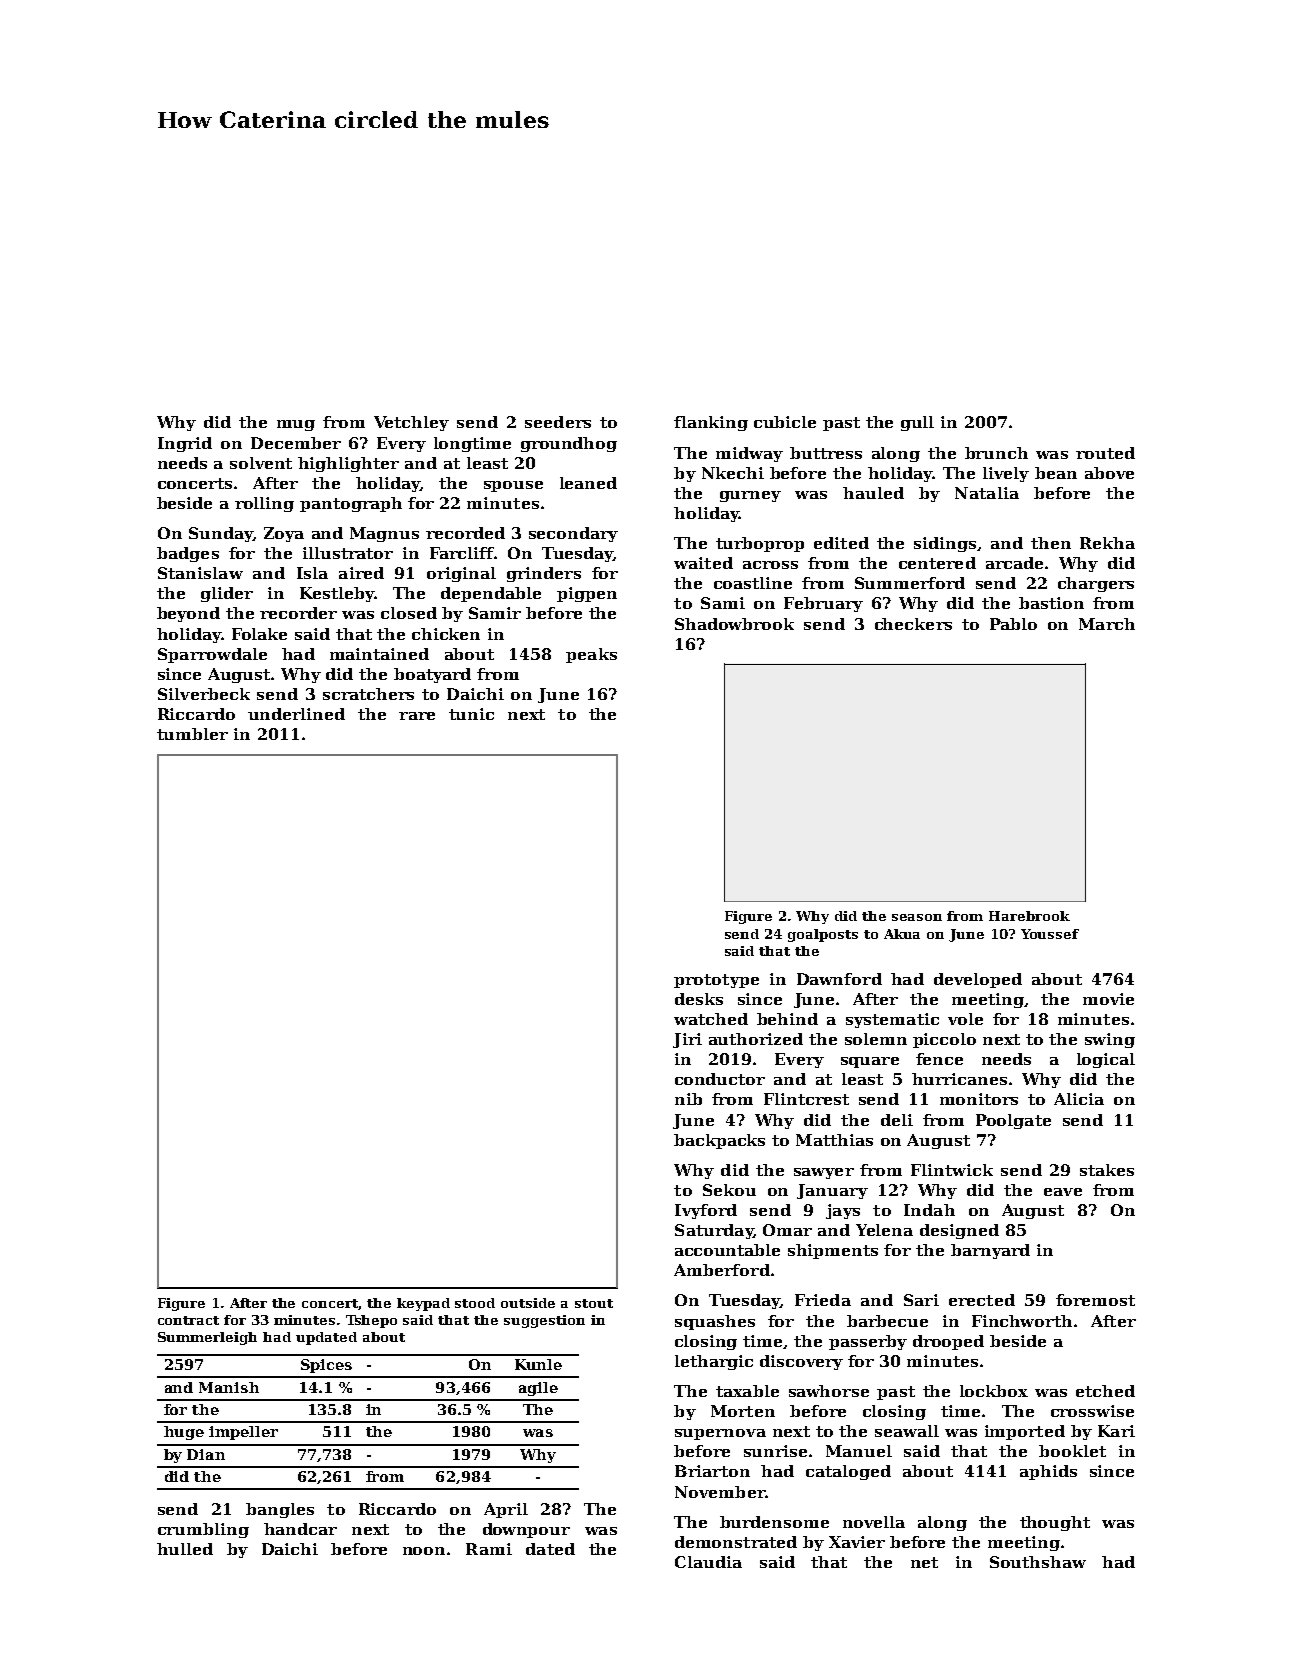  What do you see at coordinates (917, 917) in the screenshot?
I see `season` at bounding box center [917, 917].
